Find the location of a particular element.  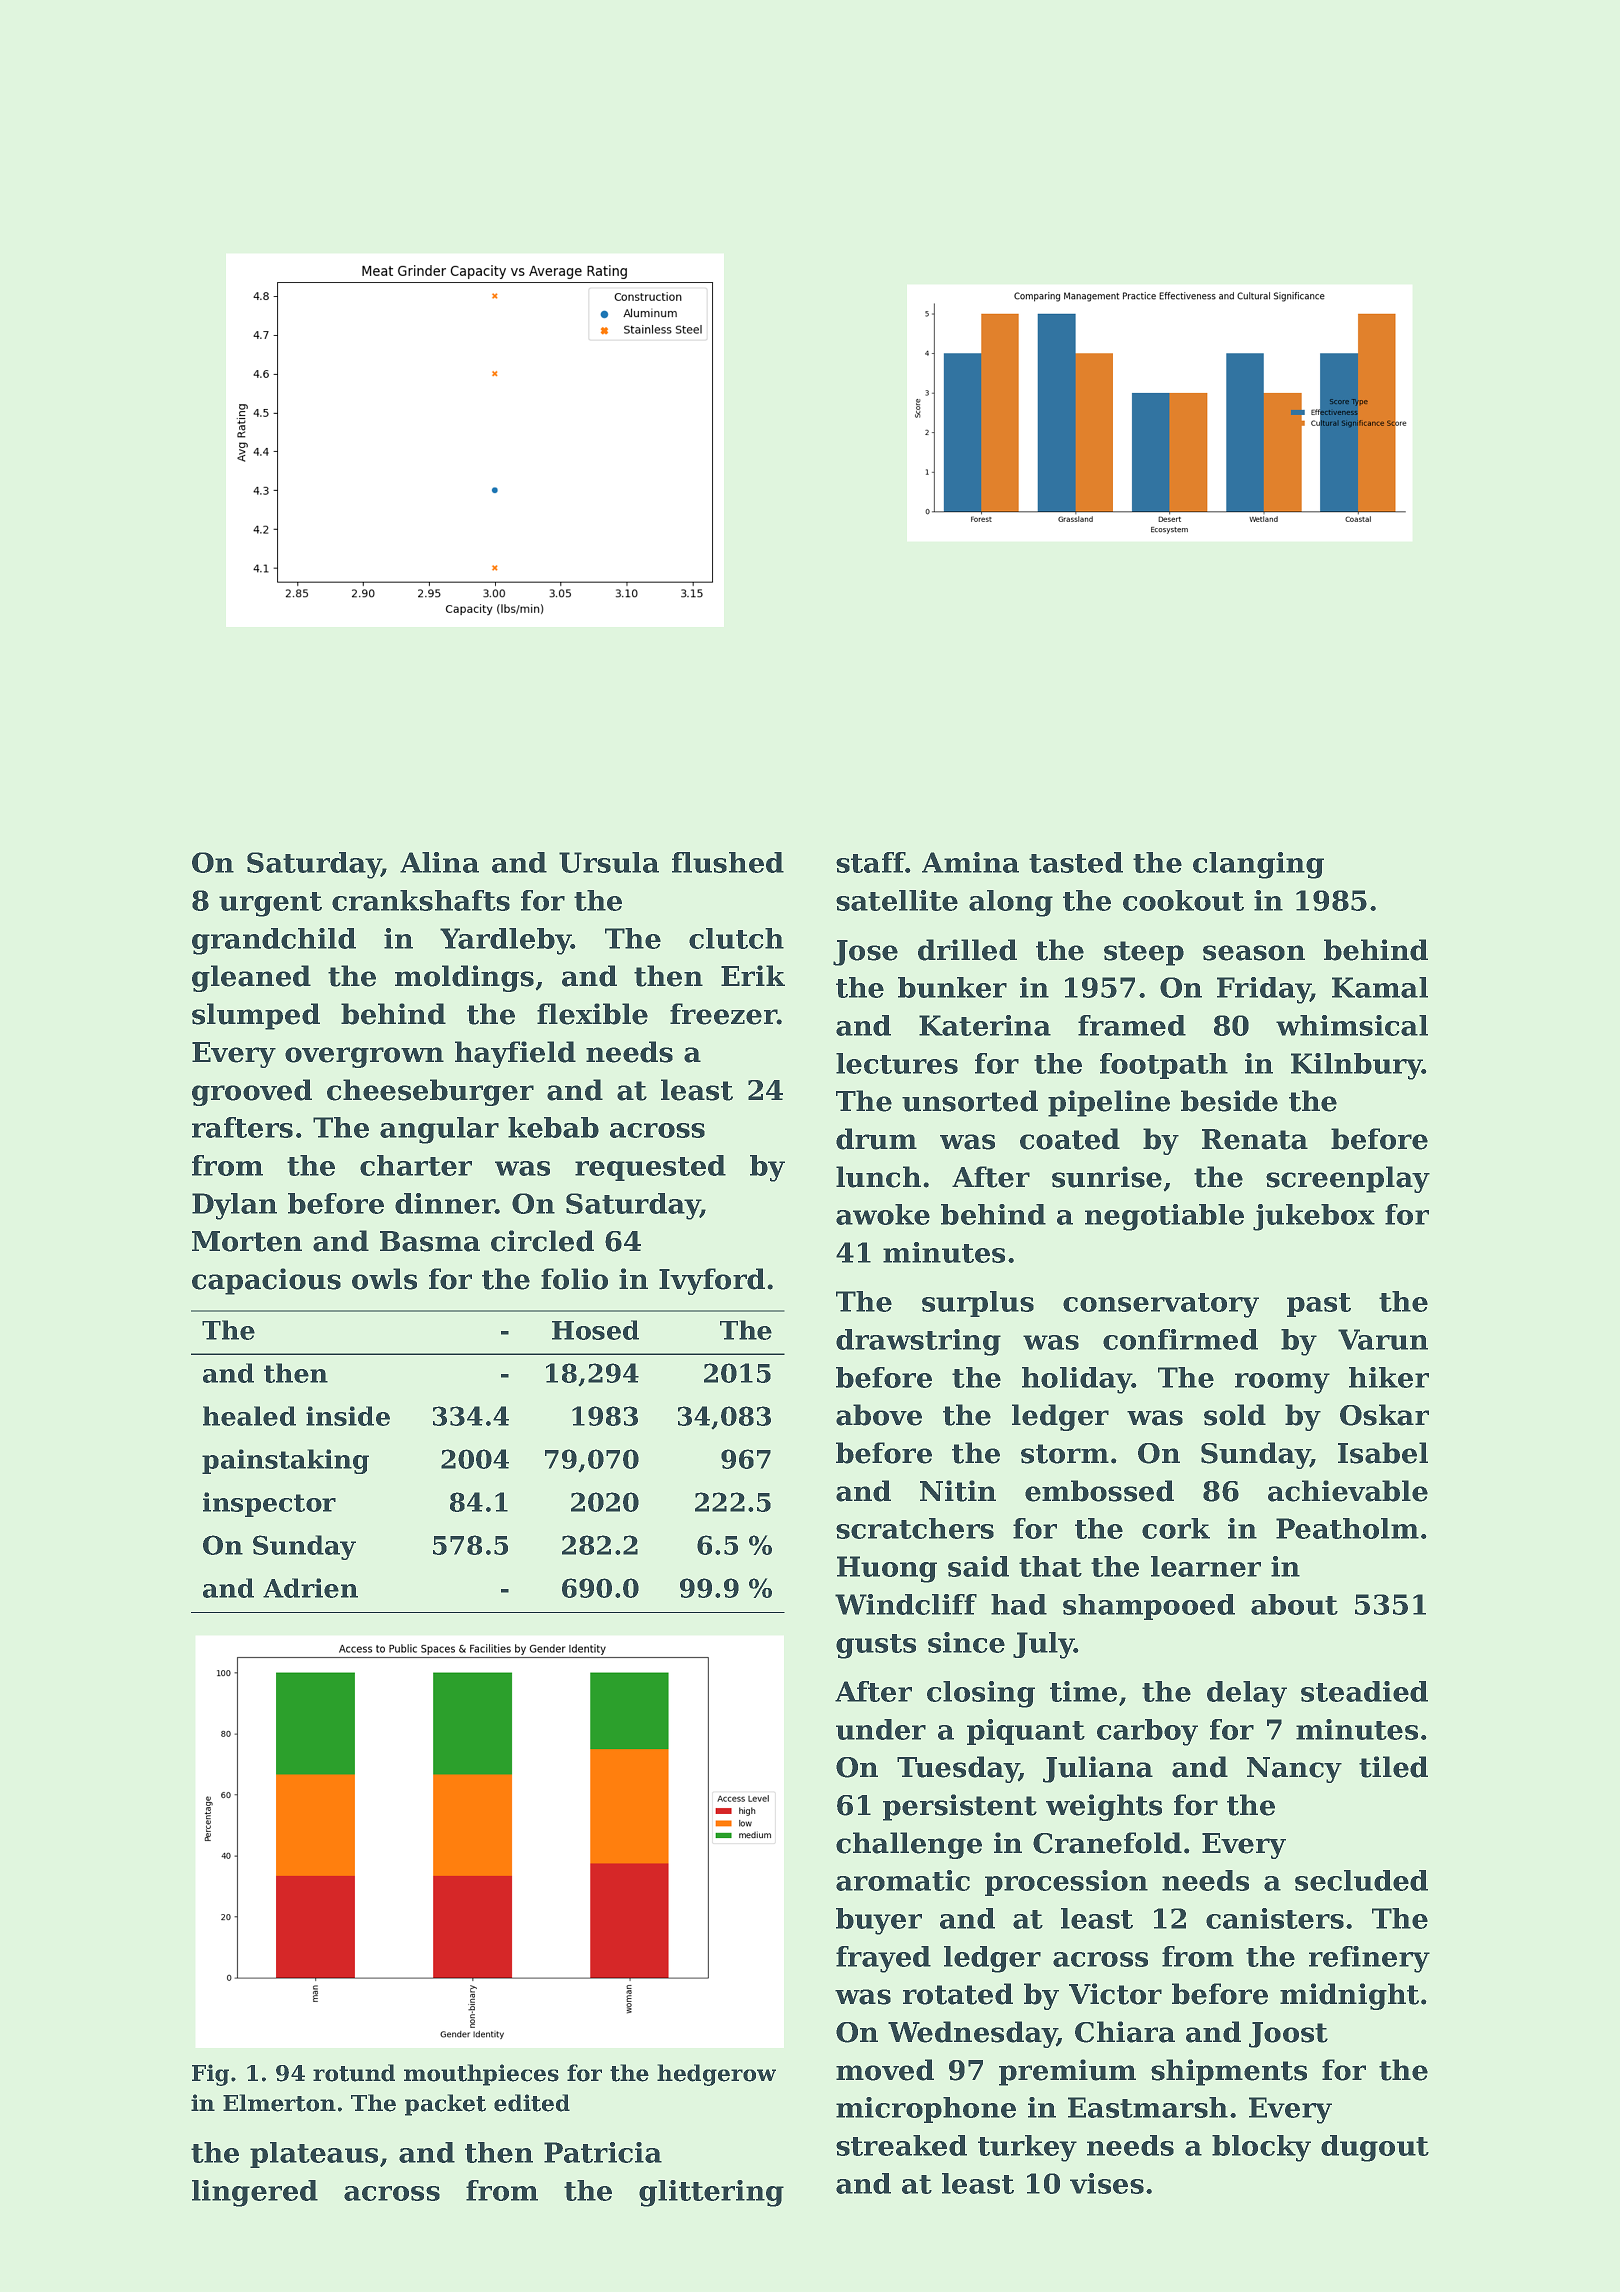

about is located at coordinates (1294, 1604).
